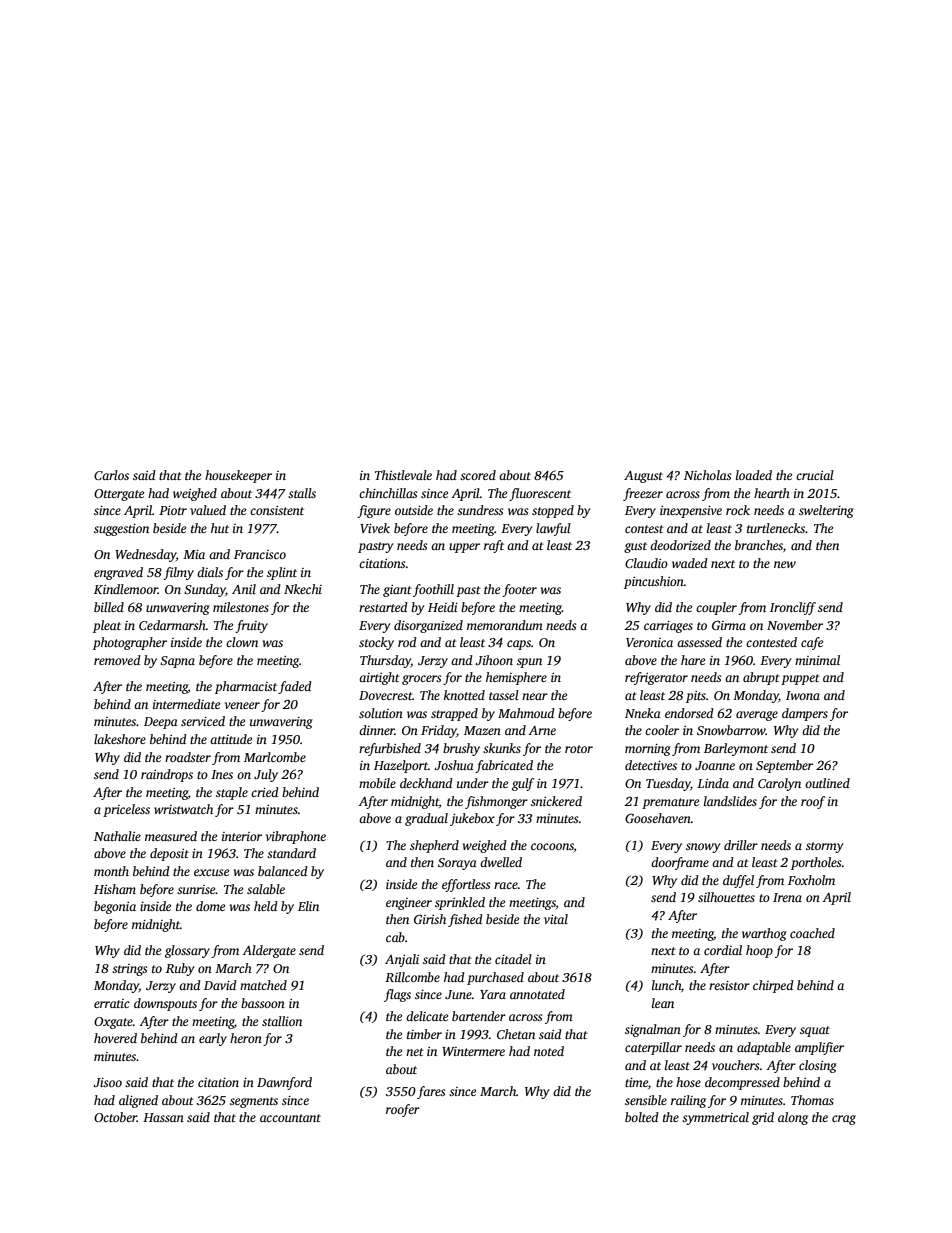 This screenshot has height=1233, width=952. I want to click on fares, so click(431, 1092).
